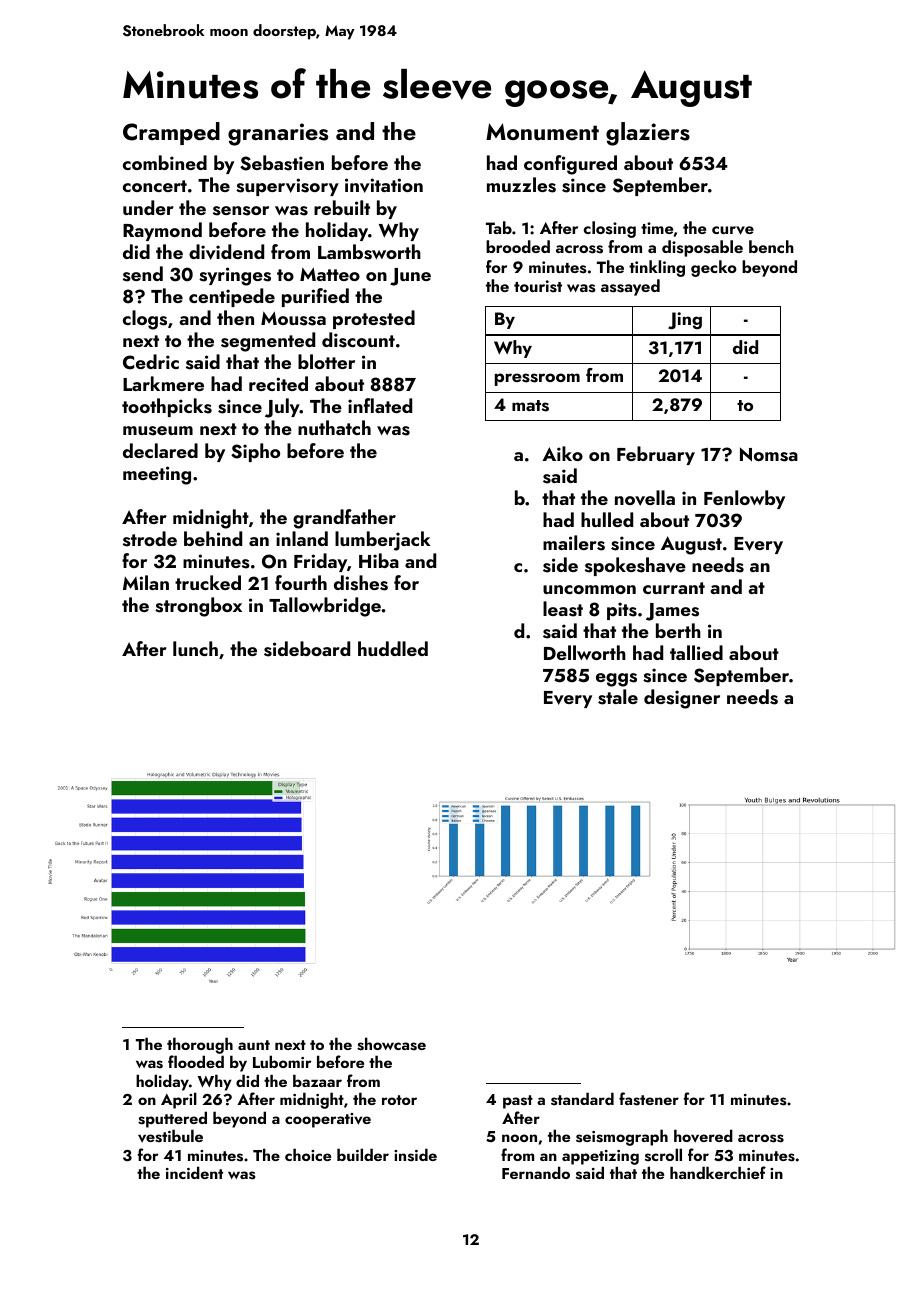 Image resolution: width=924 pixels, height=1311 pixels. I want to click on discount, so click(358, 340).
